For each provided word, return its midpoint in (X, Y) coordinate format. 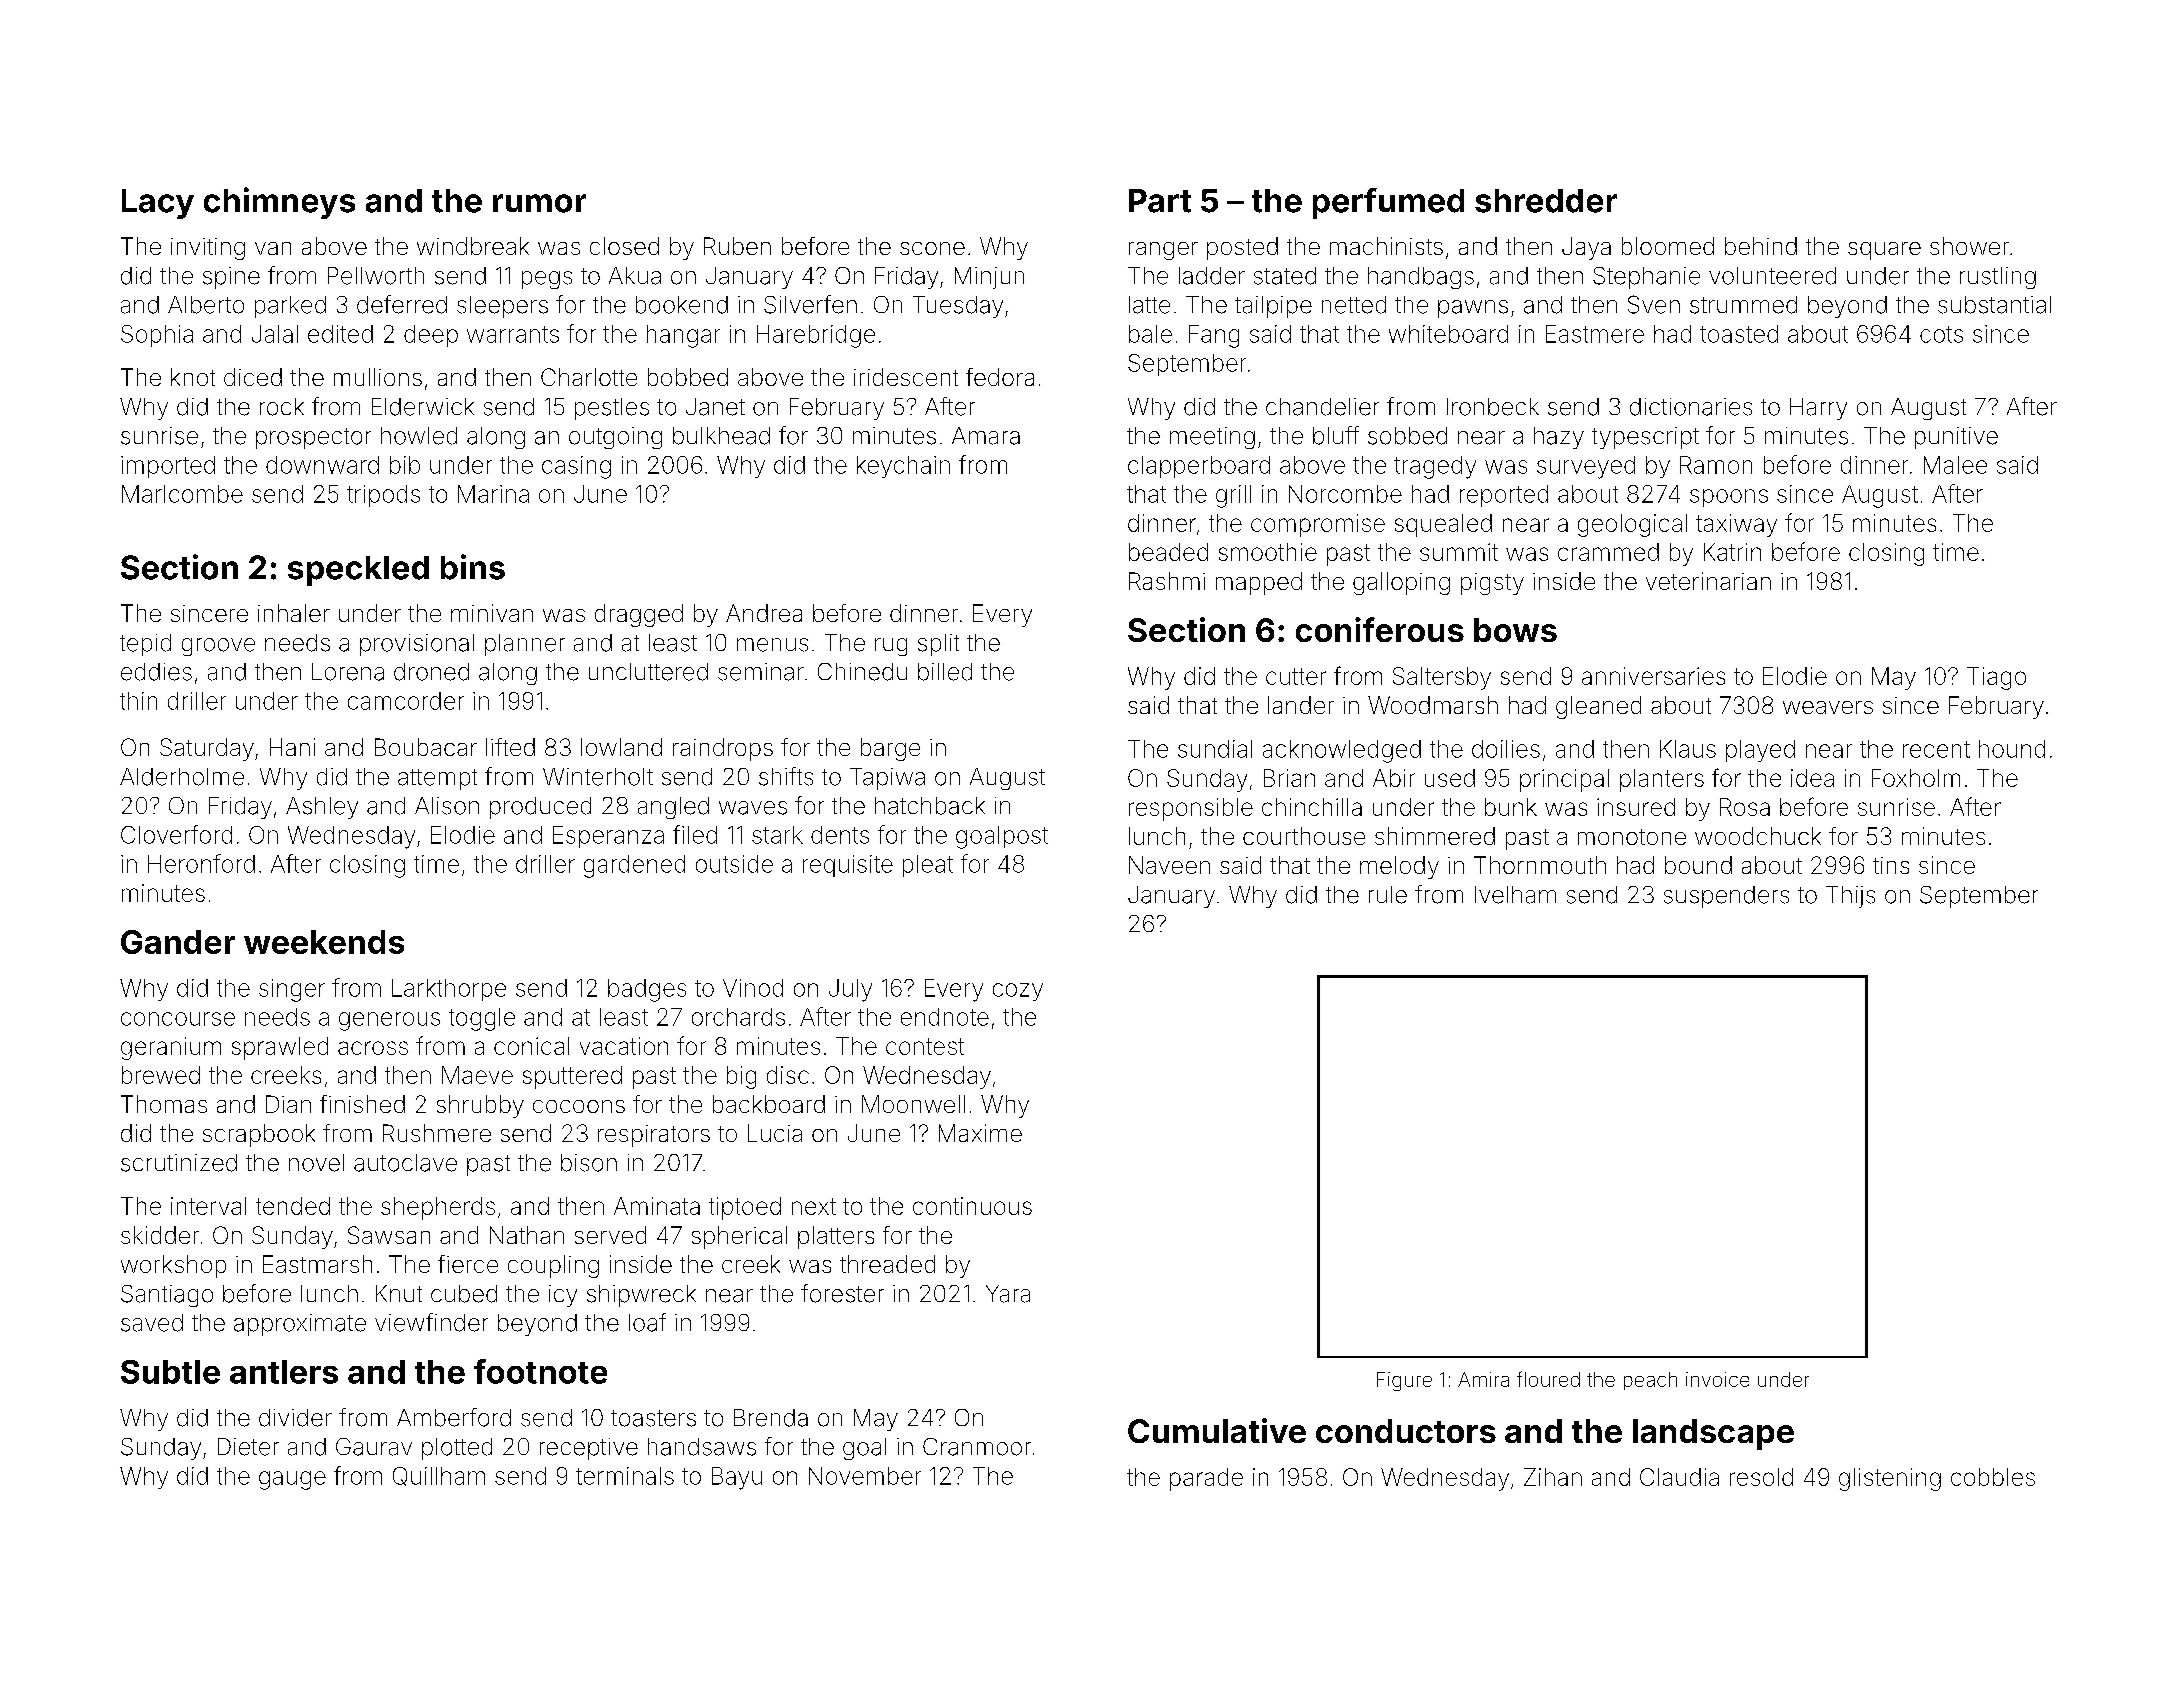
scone (932, 248)
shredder (1546, 201)
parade (1206, 1479)
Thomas (164, 1104)
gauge (292, 1480)
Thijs (1850, 897)
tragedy (1435, 467)
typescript (1645, 438)
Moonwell (913, 1104)
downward (322, 465)
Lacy (158, 204)
